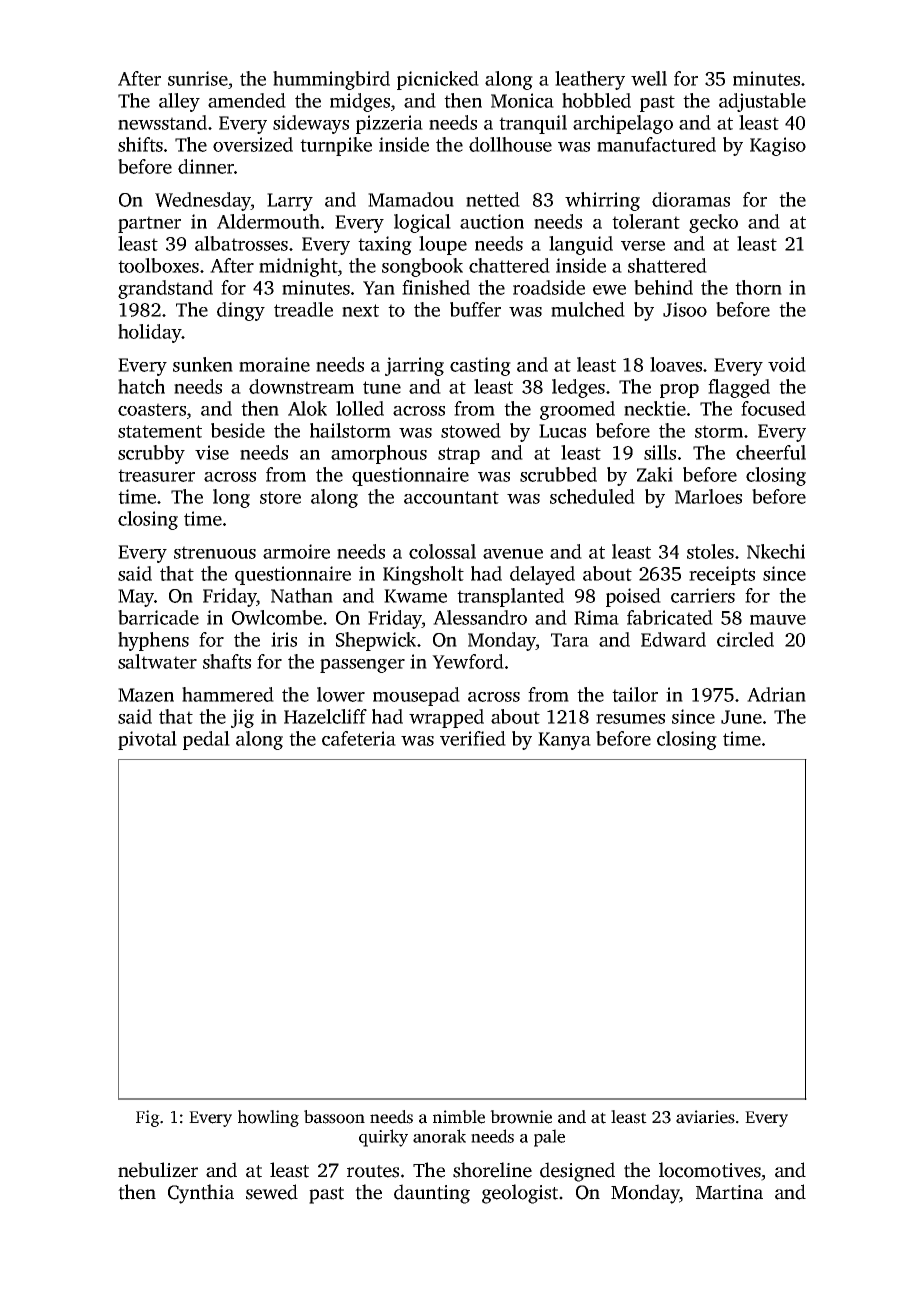  What do you see at coordinates (451, 497) in the screenshot?
I see `accountant` at bounding box center [451, 497].
